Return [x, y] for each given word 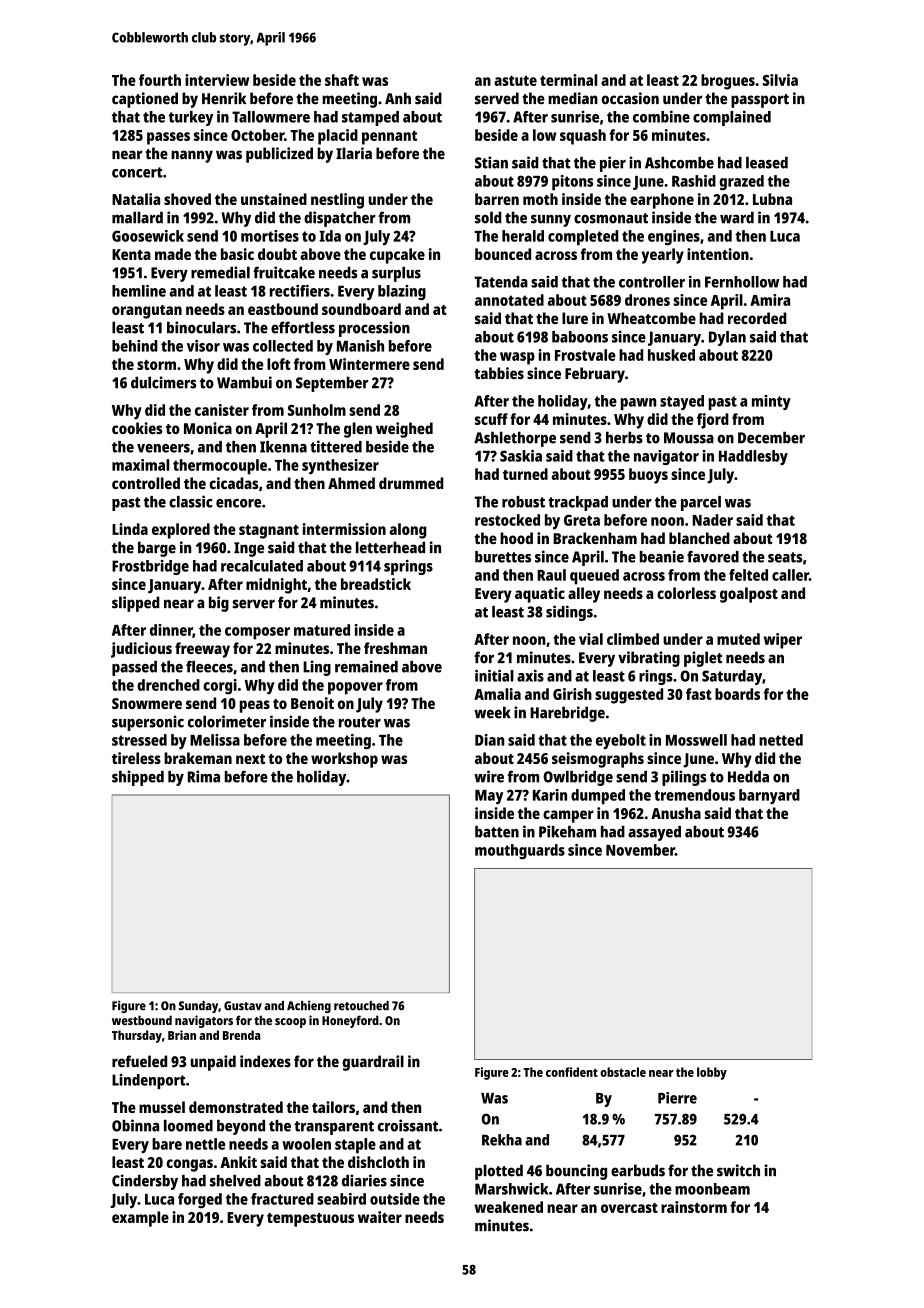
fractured [282, 1199]
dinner [171, 631]
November [640, 850]
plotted [499, 1172]
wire [489, 776]
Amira [770, 300]
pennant [389, 138]
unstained [274, 199]
